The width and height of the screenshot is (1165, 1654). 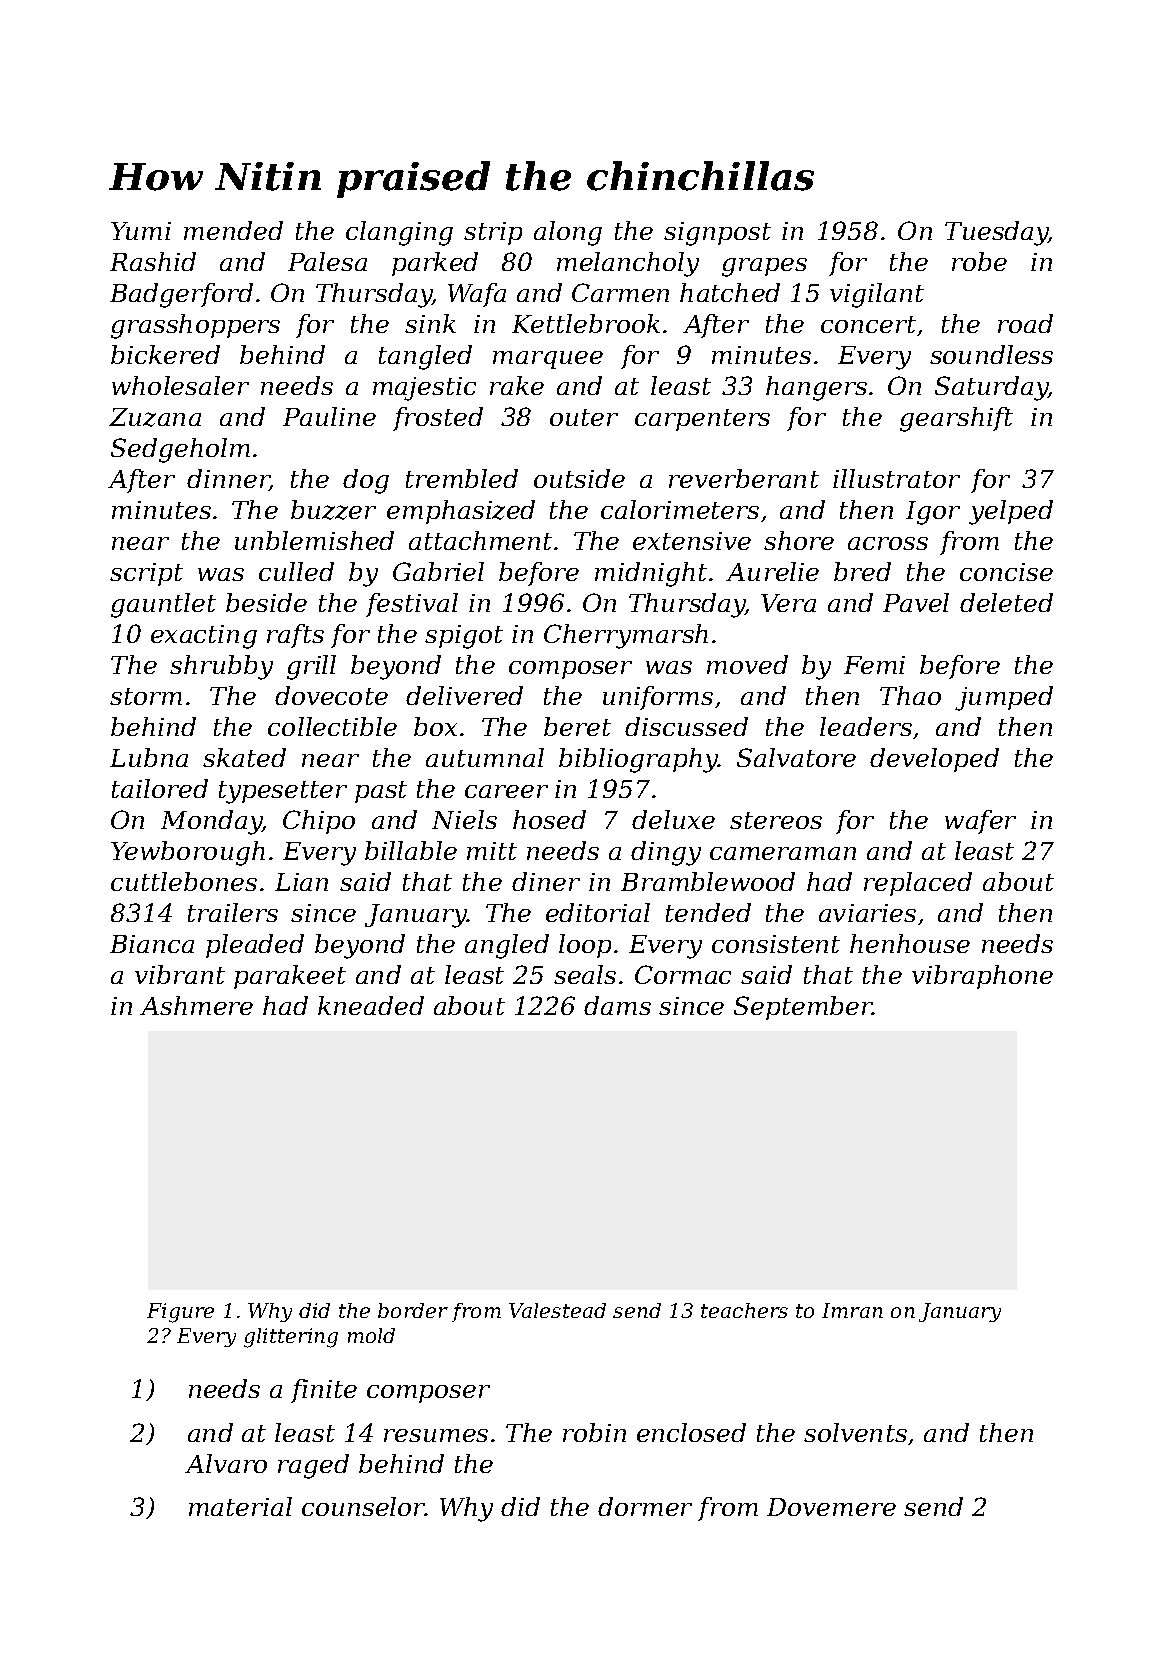 I want to click on concise, so click(x=1006, y=572).
